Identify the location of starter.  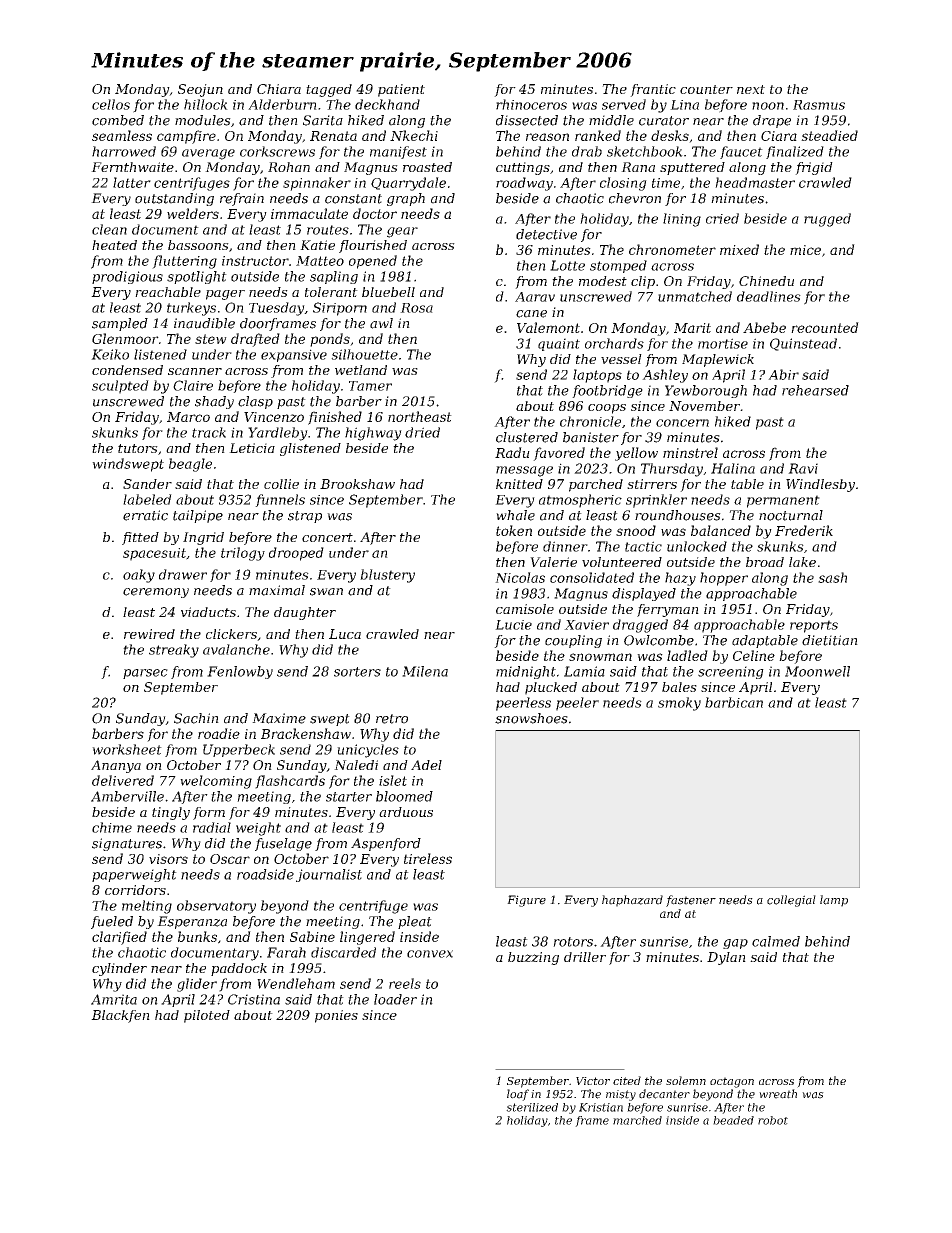
(349, 797).
